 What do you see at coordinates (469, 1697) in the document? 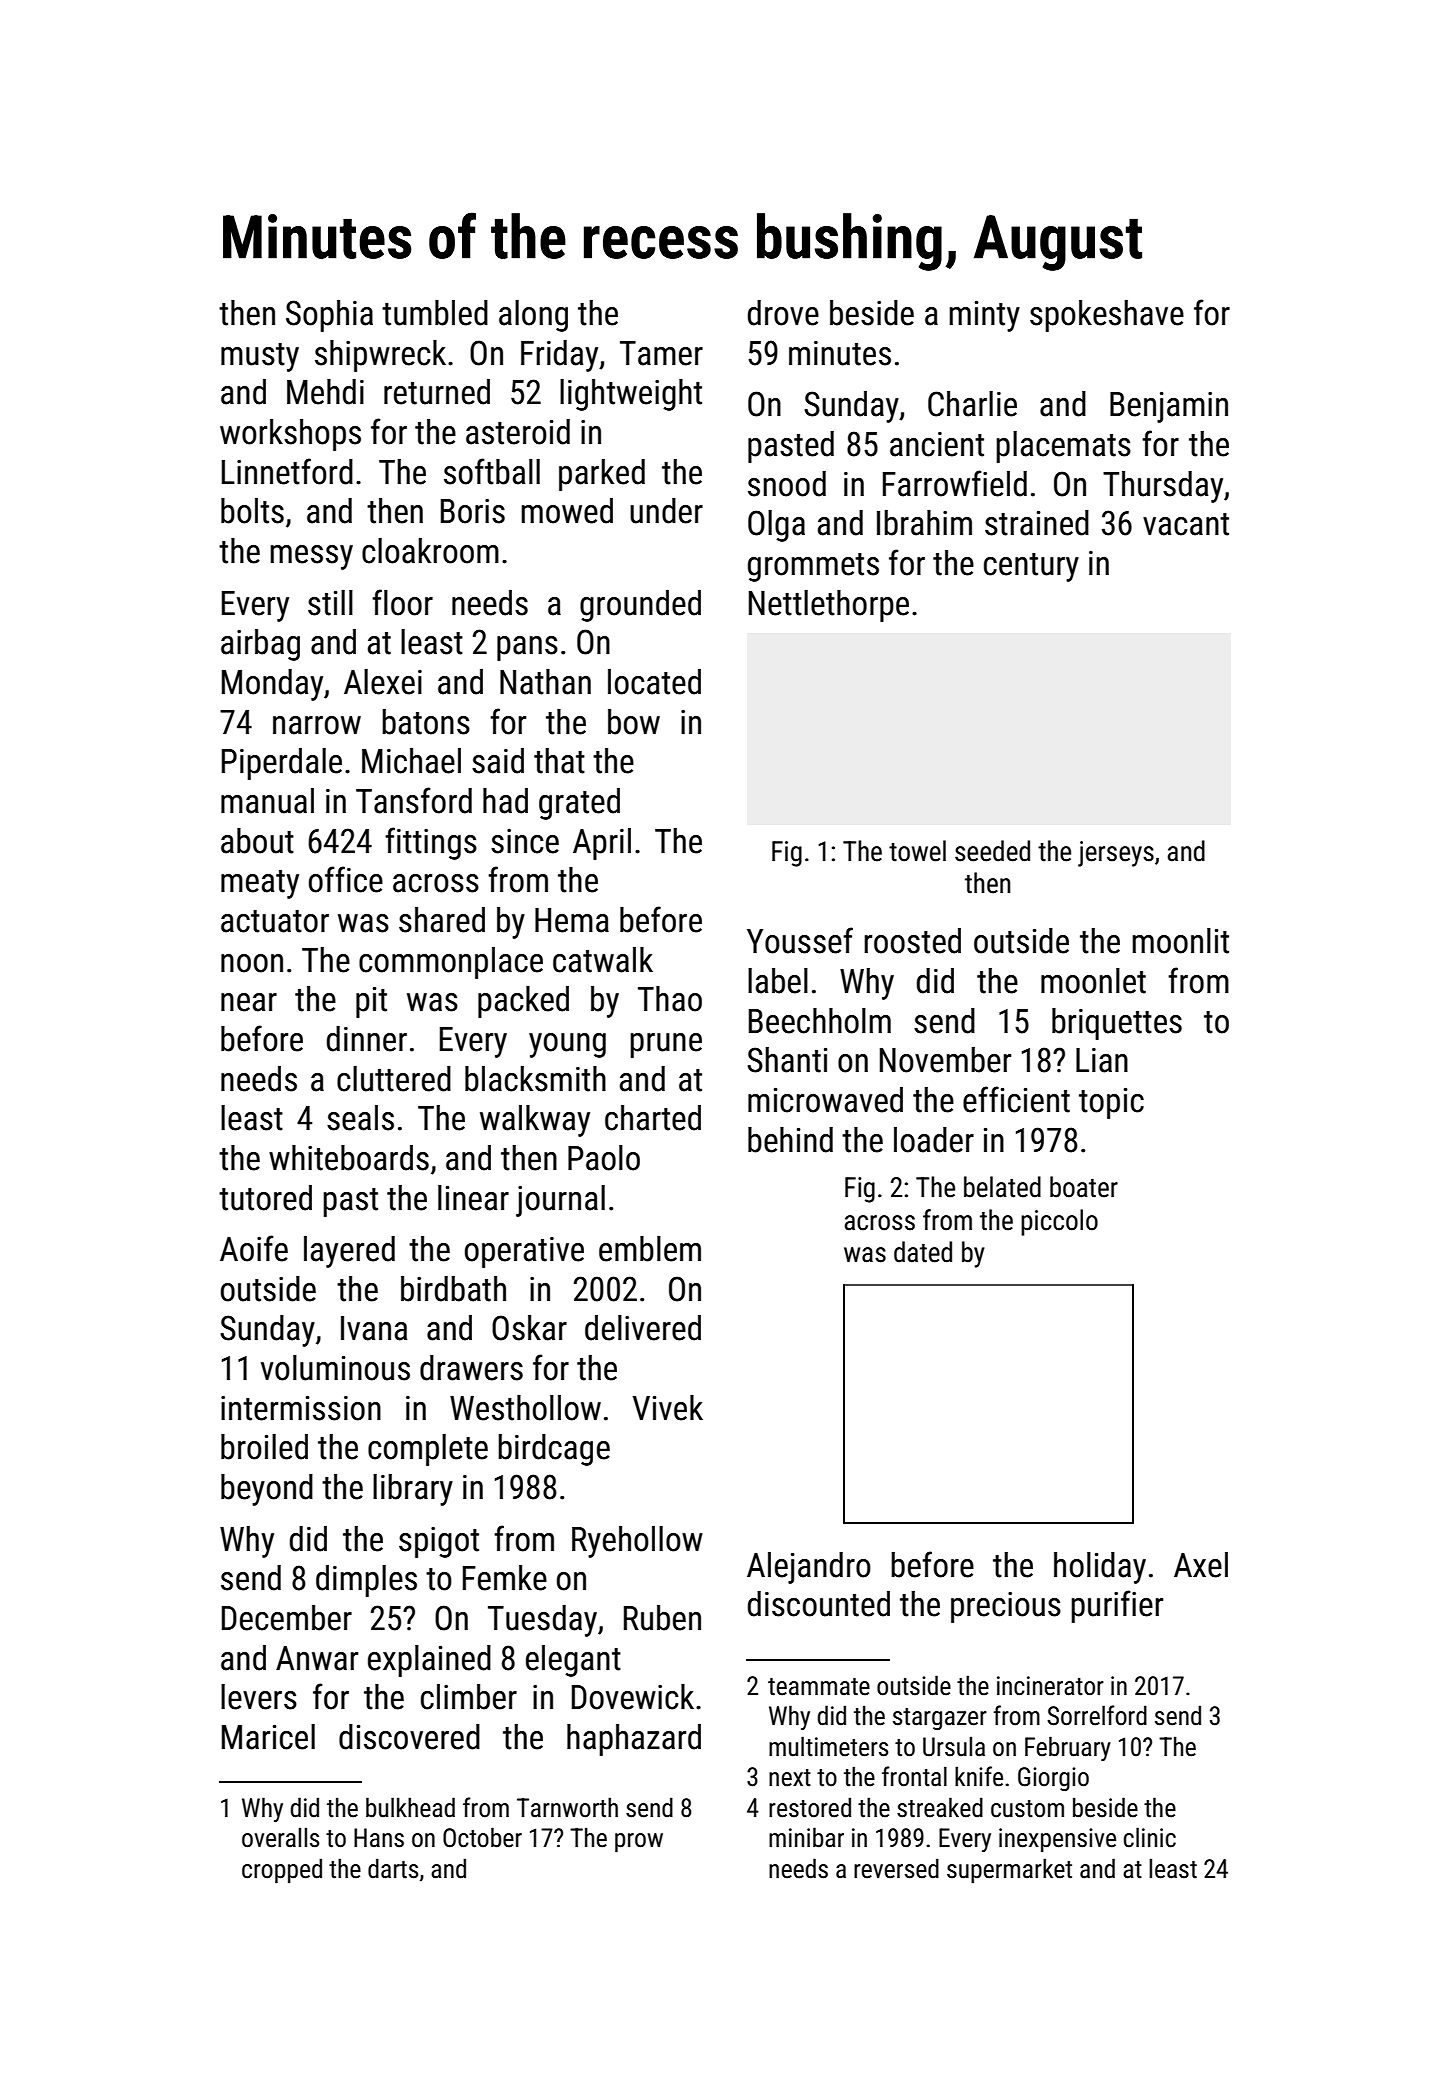
I see `climber` at bounding box center [469, 1697].
